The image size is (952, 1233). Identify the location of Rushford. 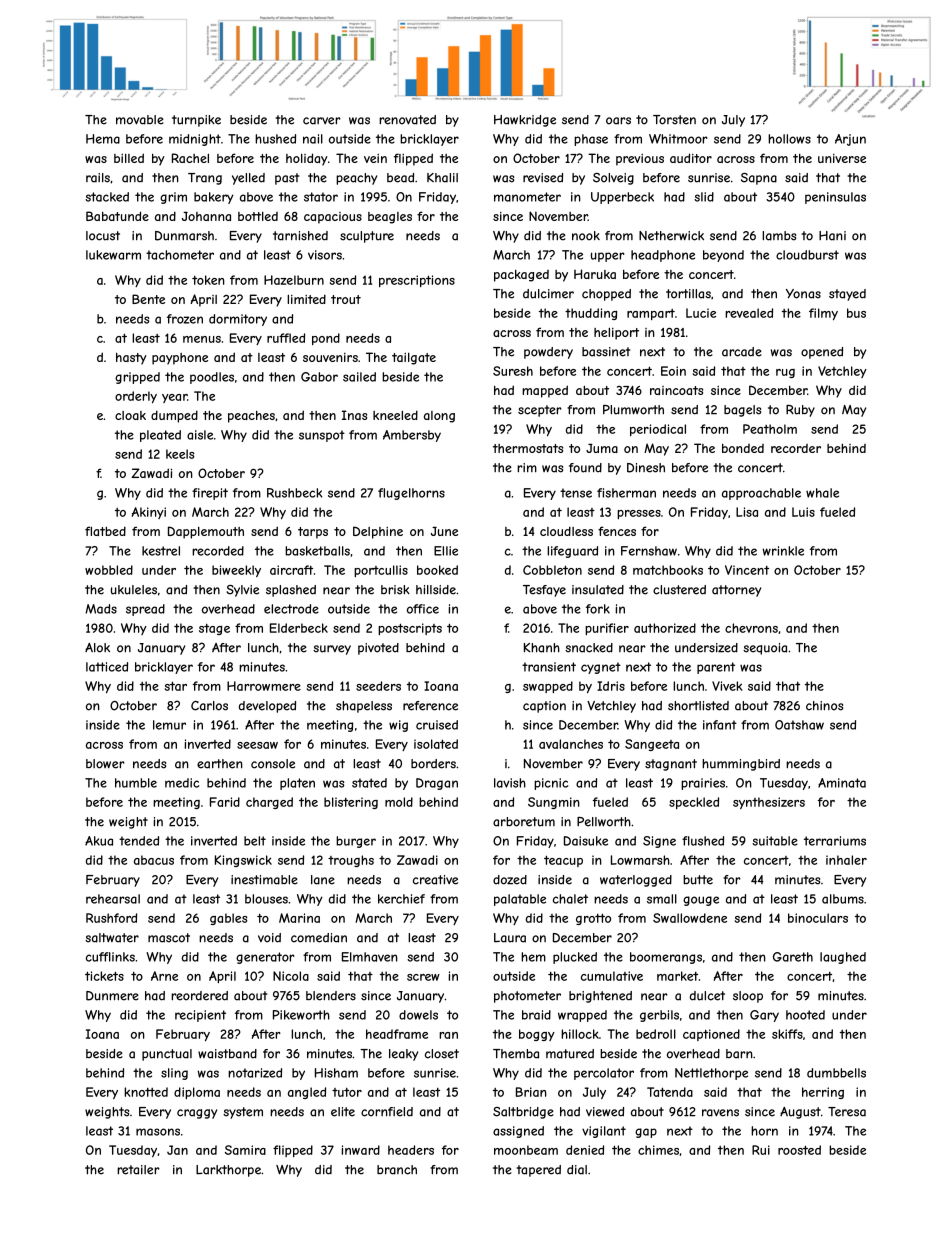
(111, 918).
